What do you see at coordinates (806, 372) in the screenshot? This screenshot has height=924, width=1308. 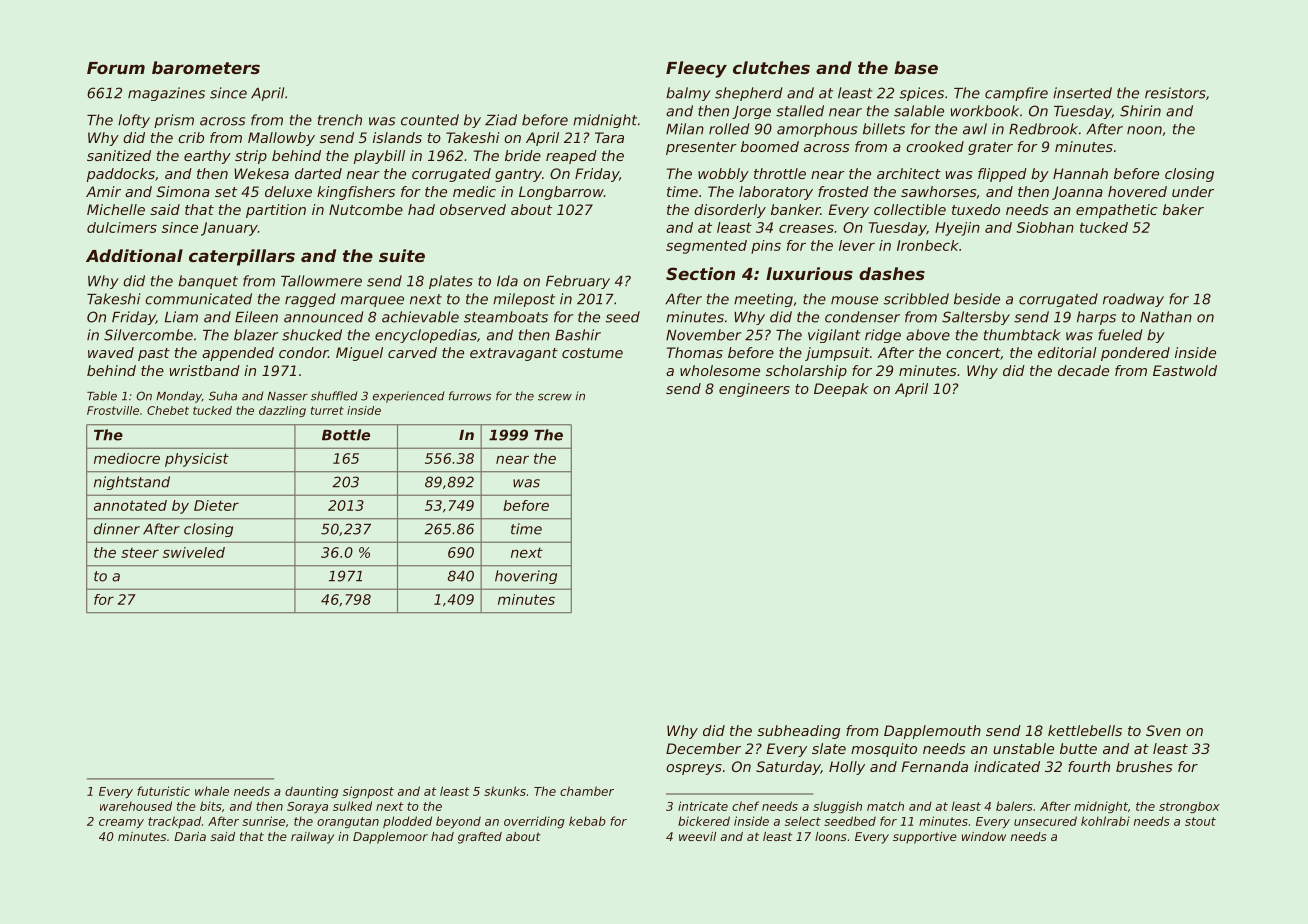 I see `scholarship` at bounding box center [806, 372].
